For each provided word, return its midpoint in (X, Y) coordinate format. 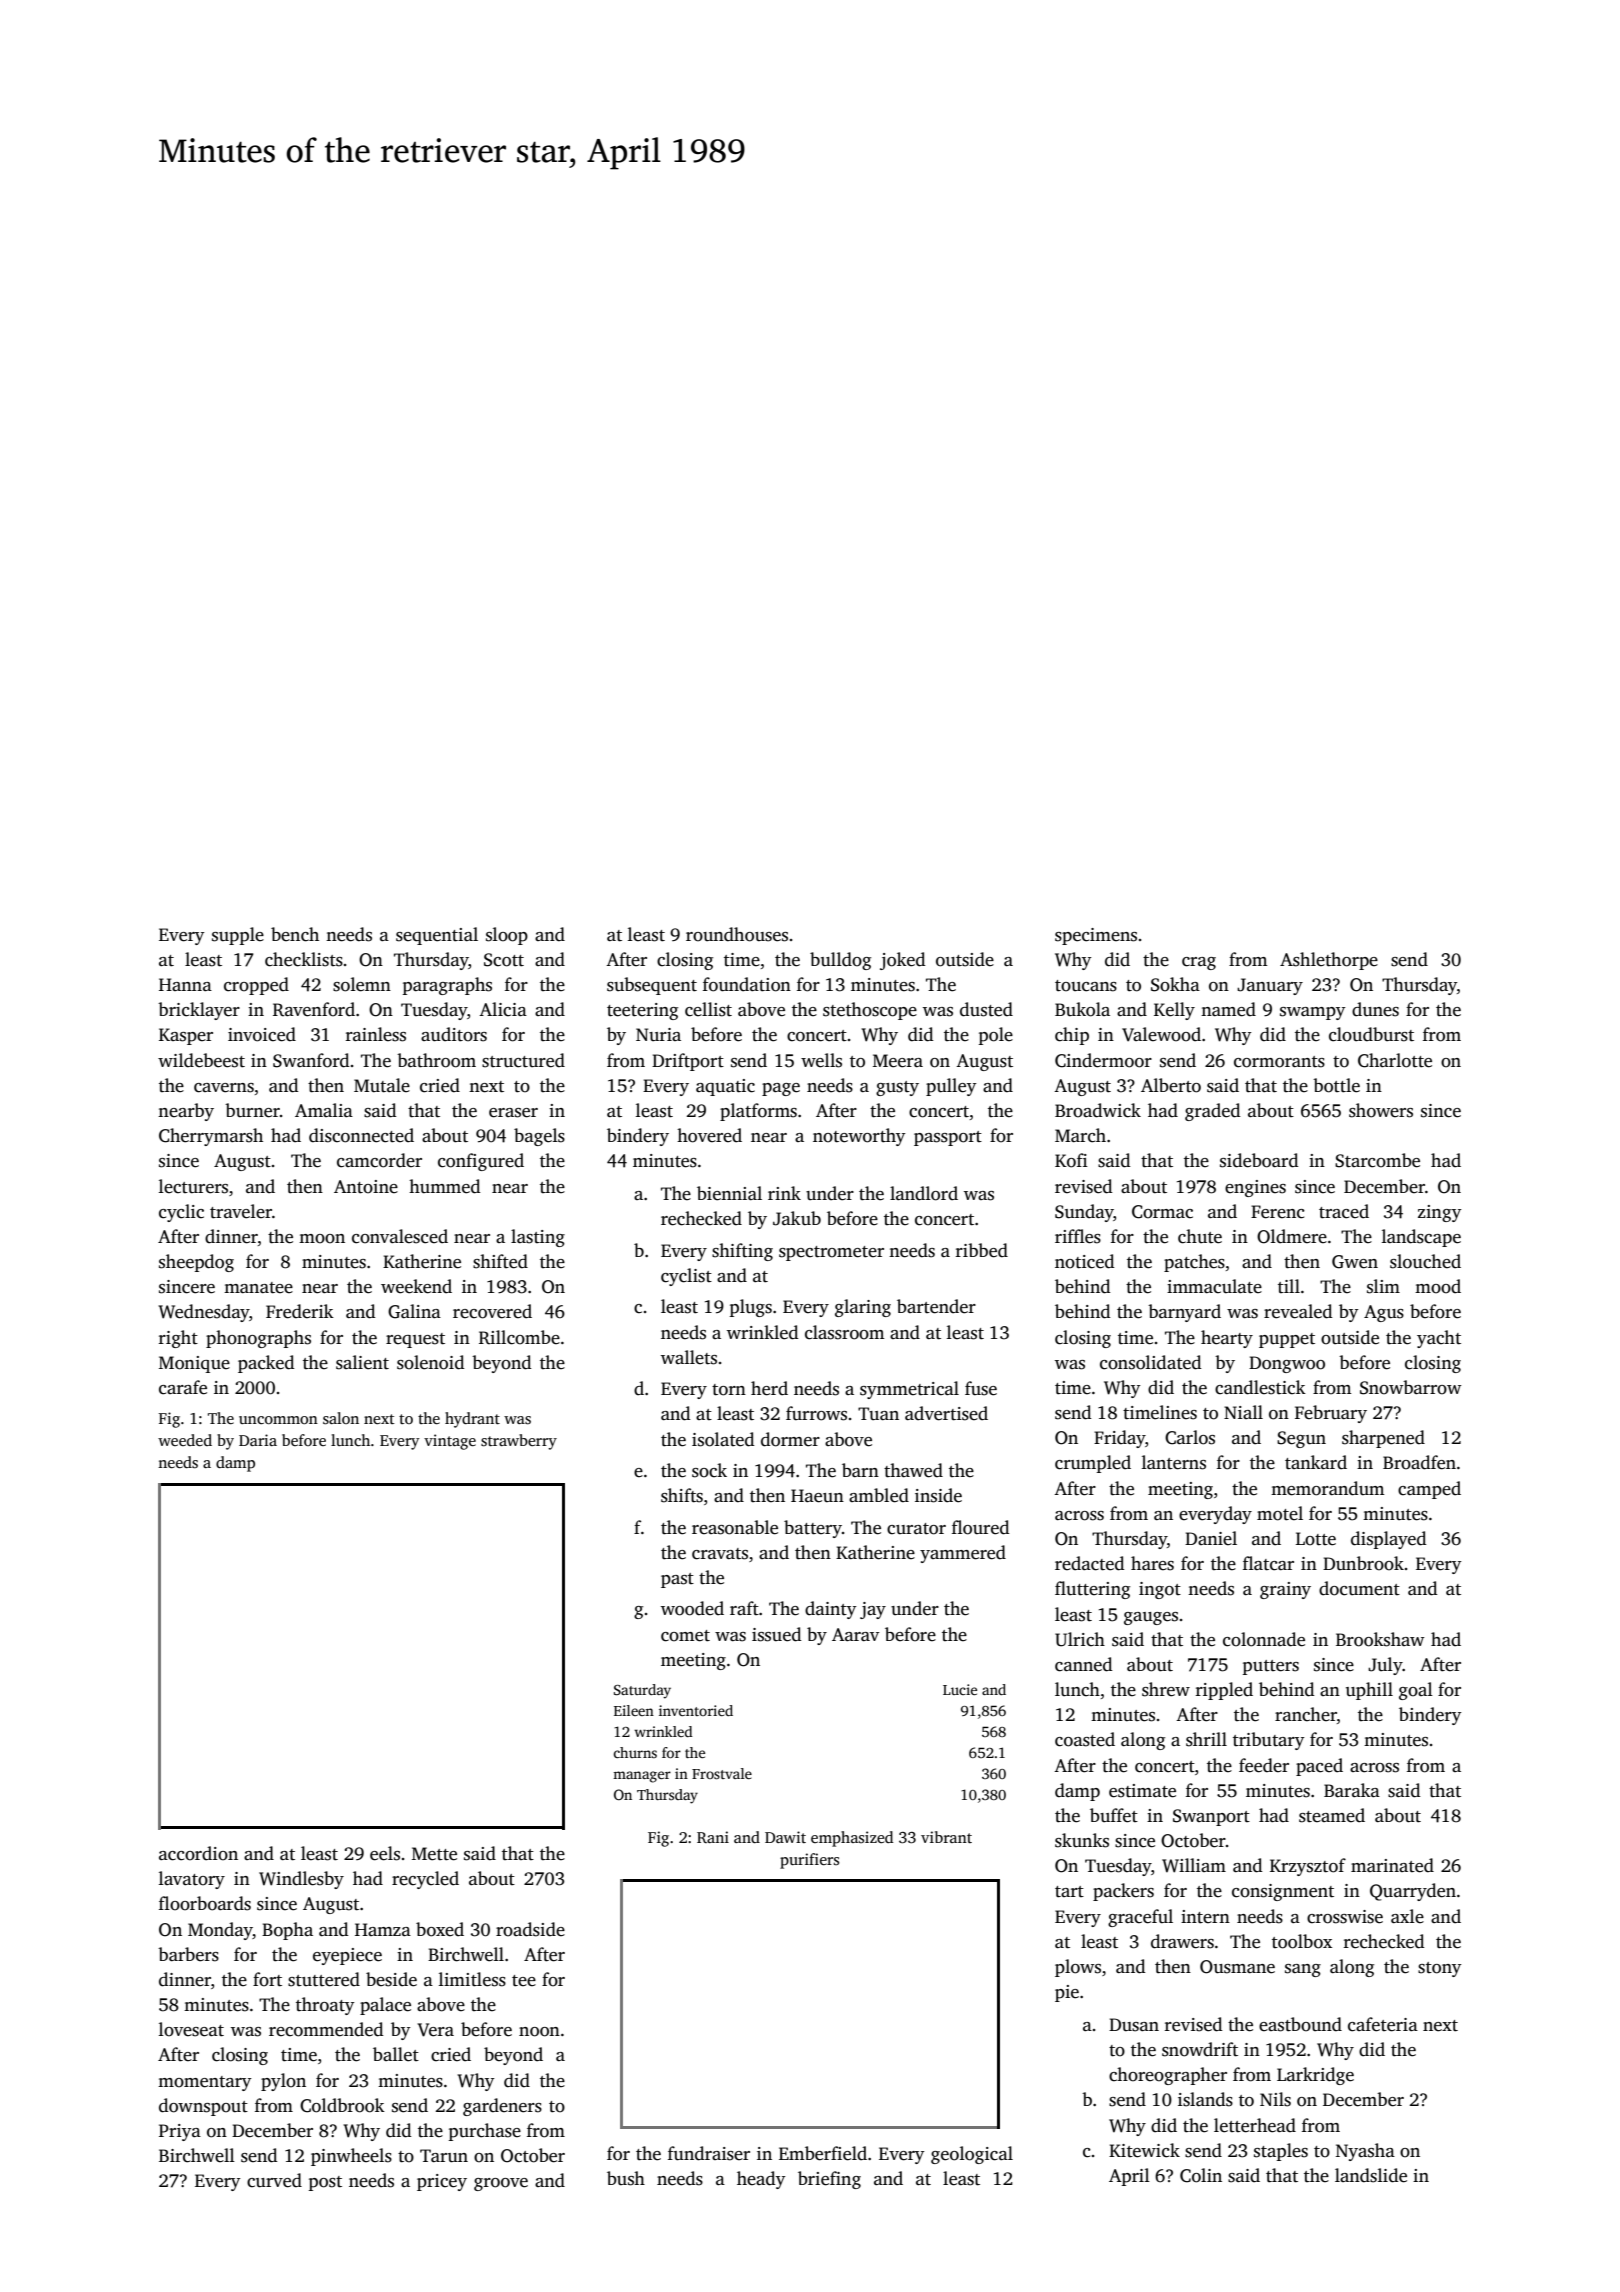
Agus (1384, 1313)
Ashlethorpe (1329, 961)
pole (996, 1036)
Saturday (642, 1691)
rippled (1224, 1691)
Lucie (960, 1689)
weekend (416, 1286)
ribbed (982, 1250)
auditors (454, 1034)
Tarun (444, 2156)
